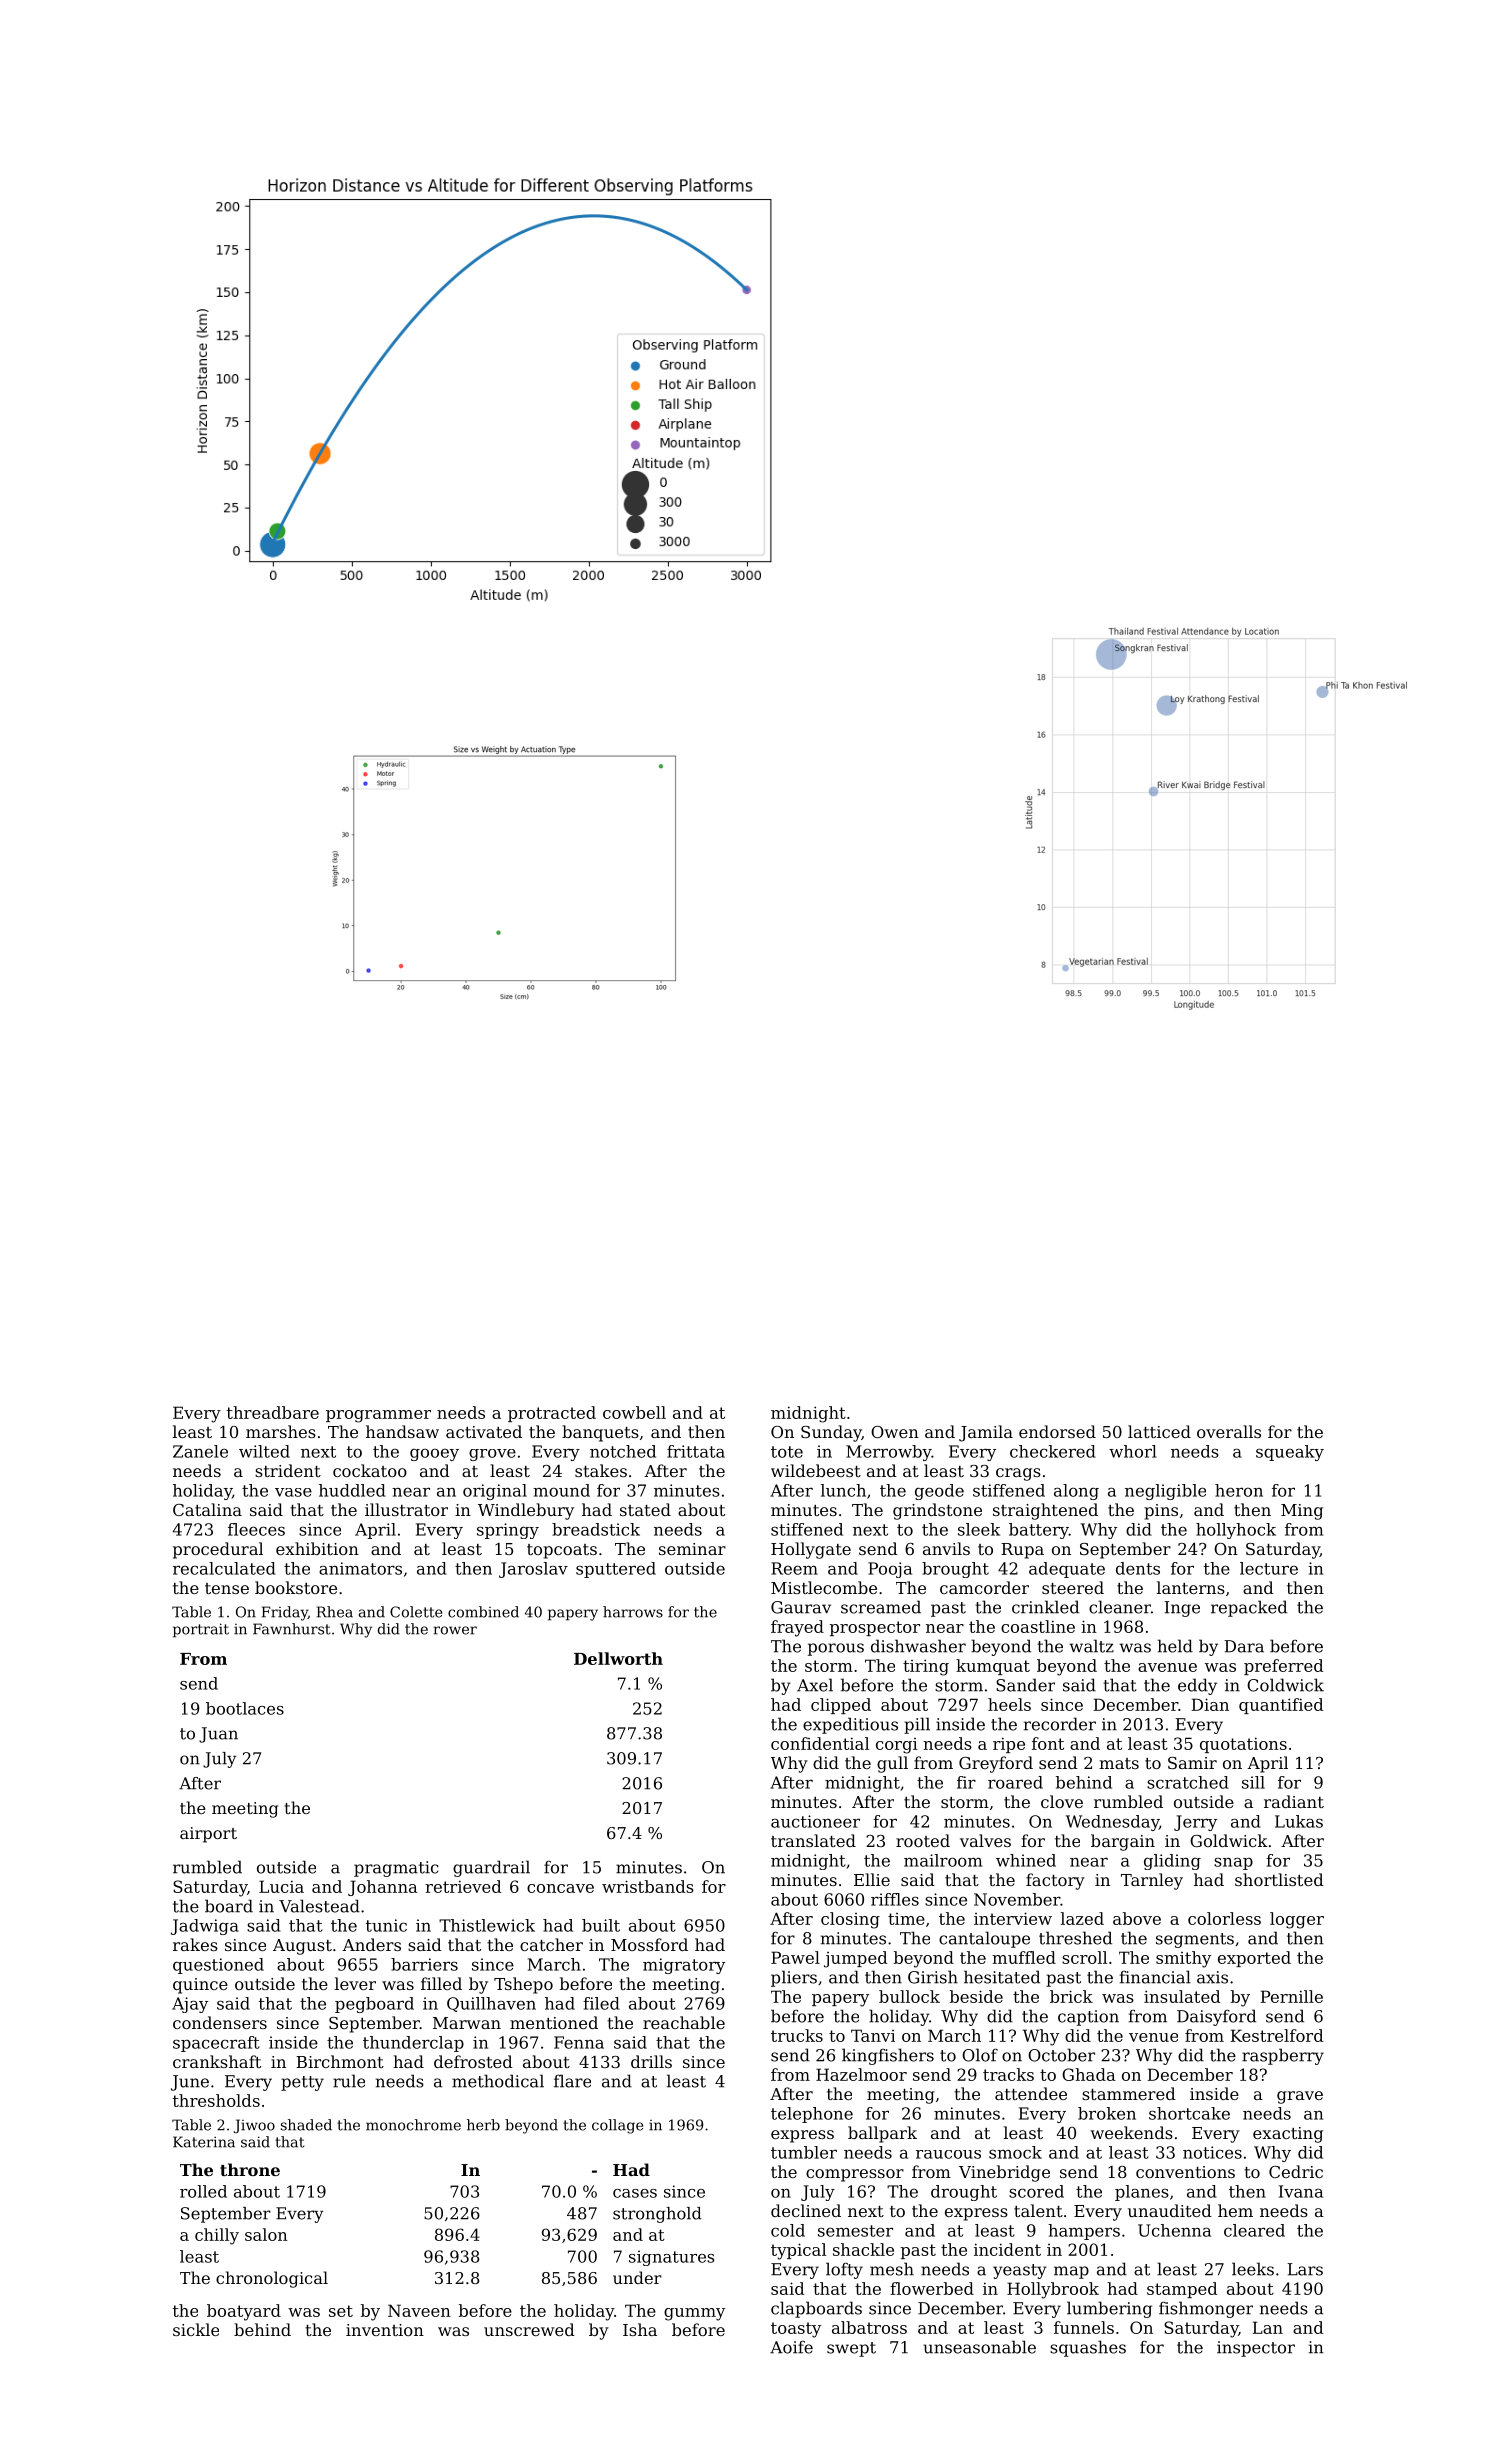 This screenshot has width=1496, height=2464. What do you see at coordinates (1229, 1840) in the screenshot?
I see `Goldwick` at bounding box center [1229, 1840].
